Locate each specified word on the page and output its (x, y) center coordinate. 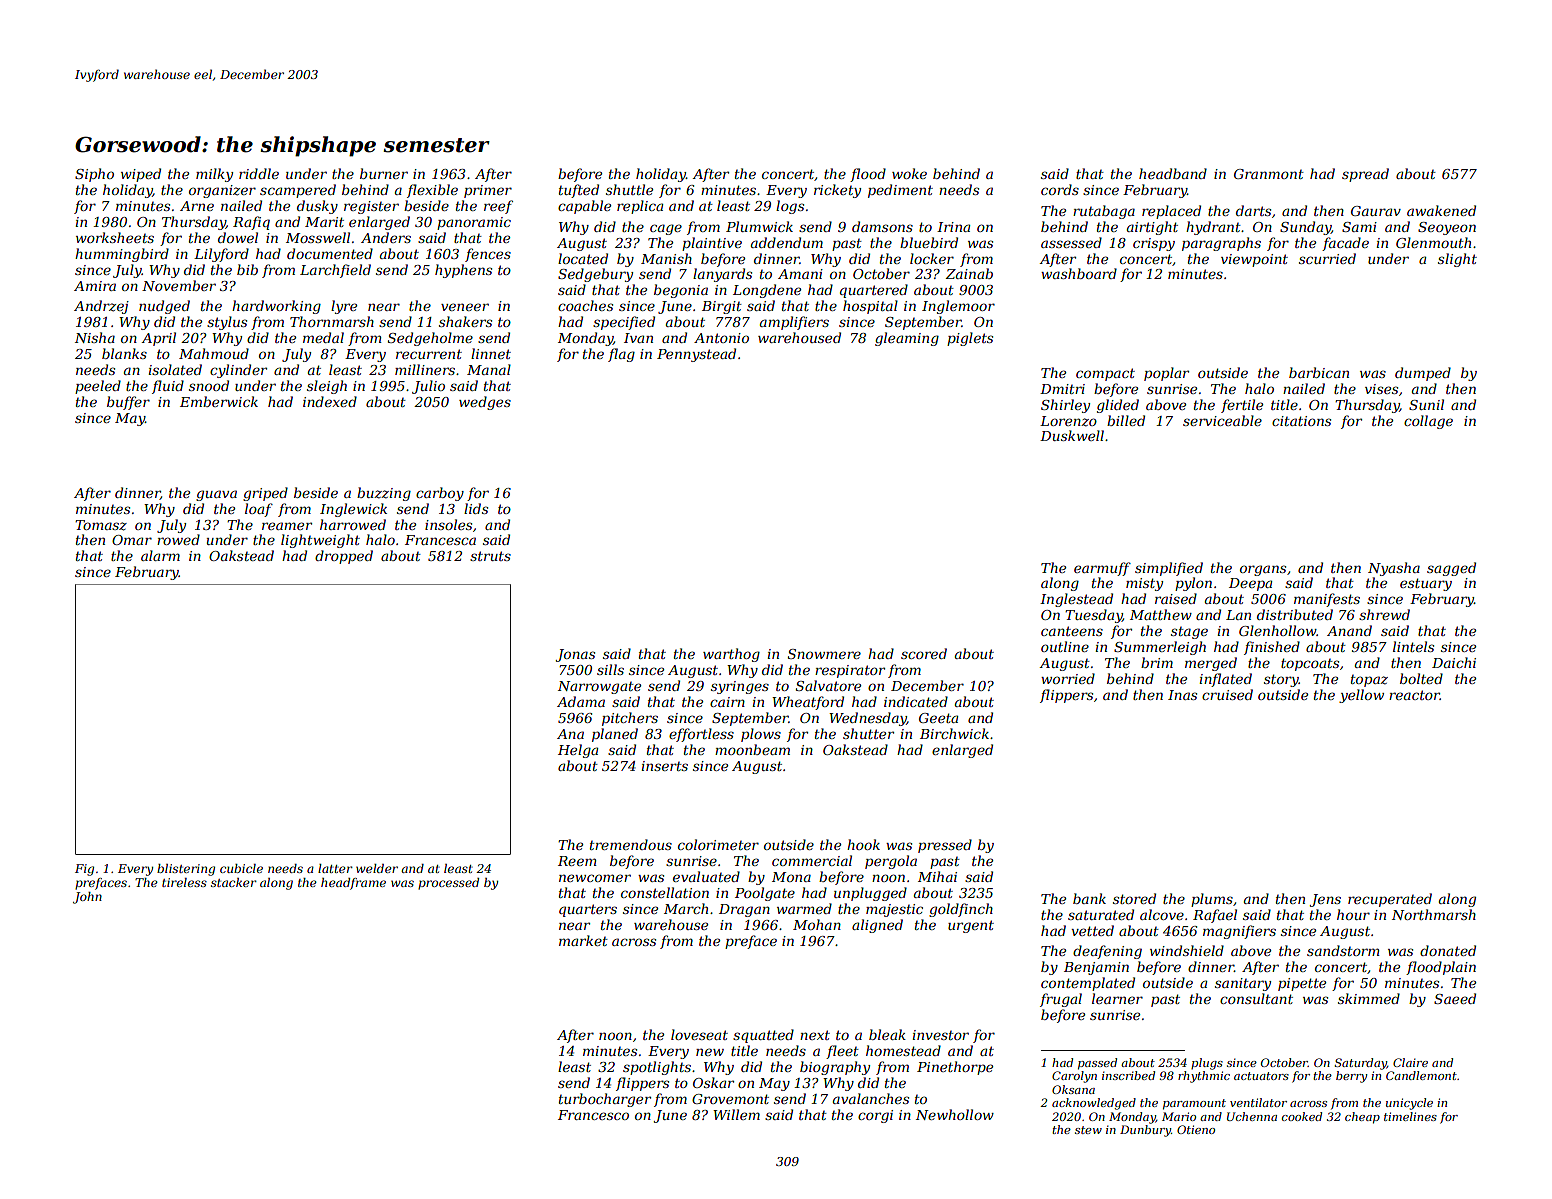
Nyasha (1394, 569)
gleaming (907, 339)
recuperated (1390, 900)
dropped (344, 557)
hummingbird (122, 255)
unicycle (1409, 1104)
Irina (953, 227)
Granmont (1269, 174)
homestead (903, 1050)
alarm (160, 555)
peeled (98, 387)
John (87, 898)
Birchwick (954, 733)
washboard (1079, 273)
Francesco (593, 1115)
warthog (731, 655)
